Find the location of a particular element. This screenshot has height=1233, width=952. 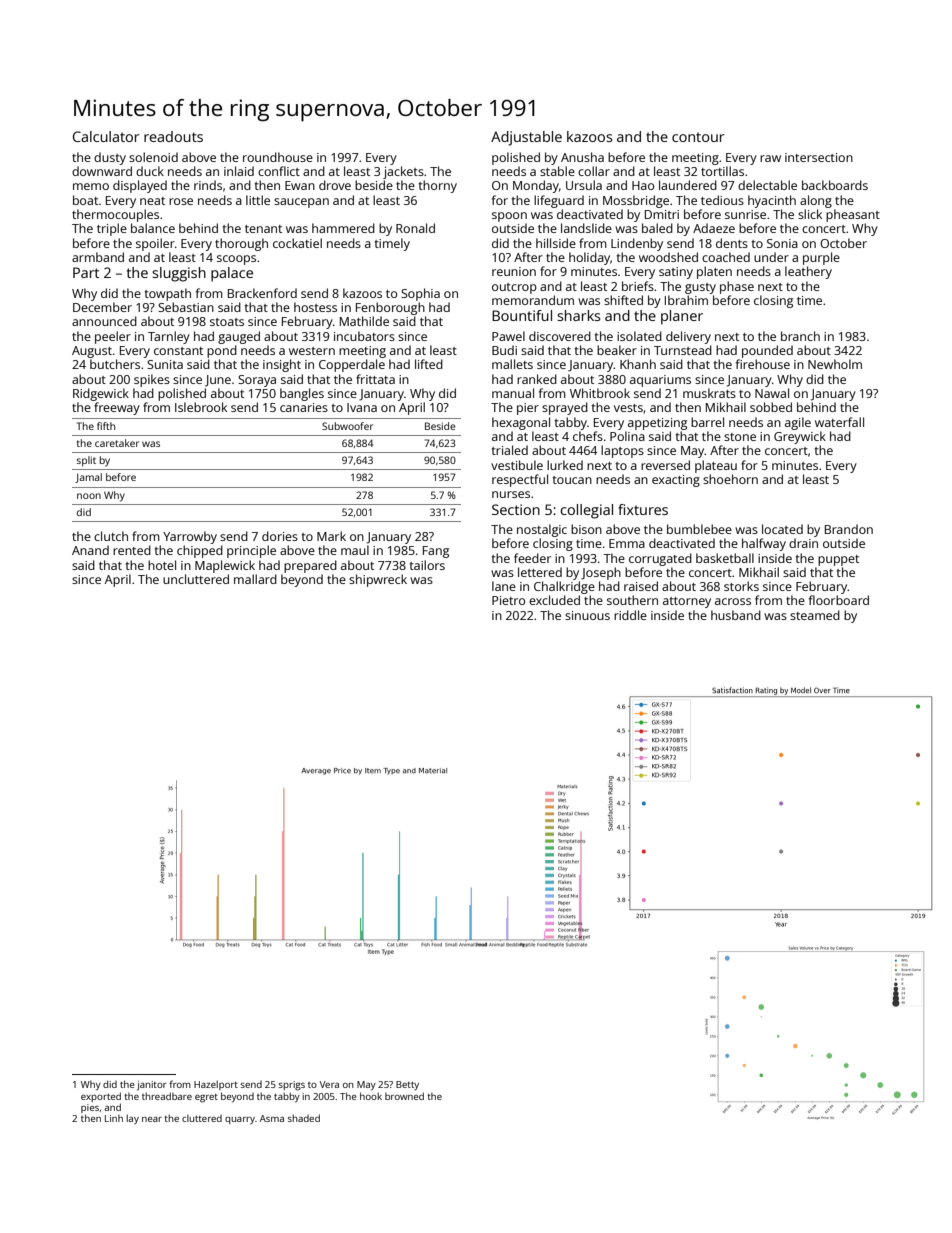

armband is located at coordinates (98, 257).
